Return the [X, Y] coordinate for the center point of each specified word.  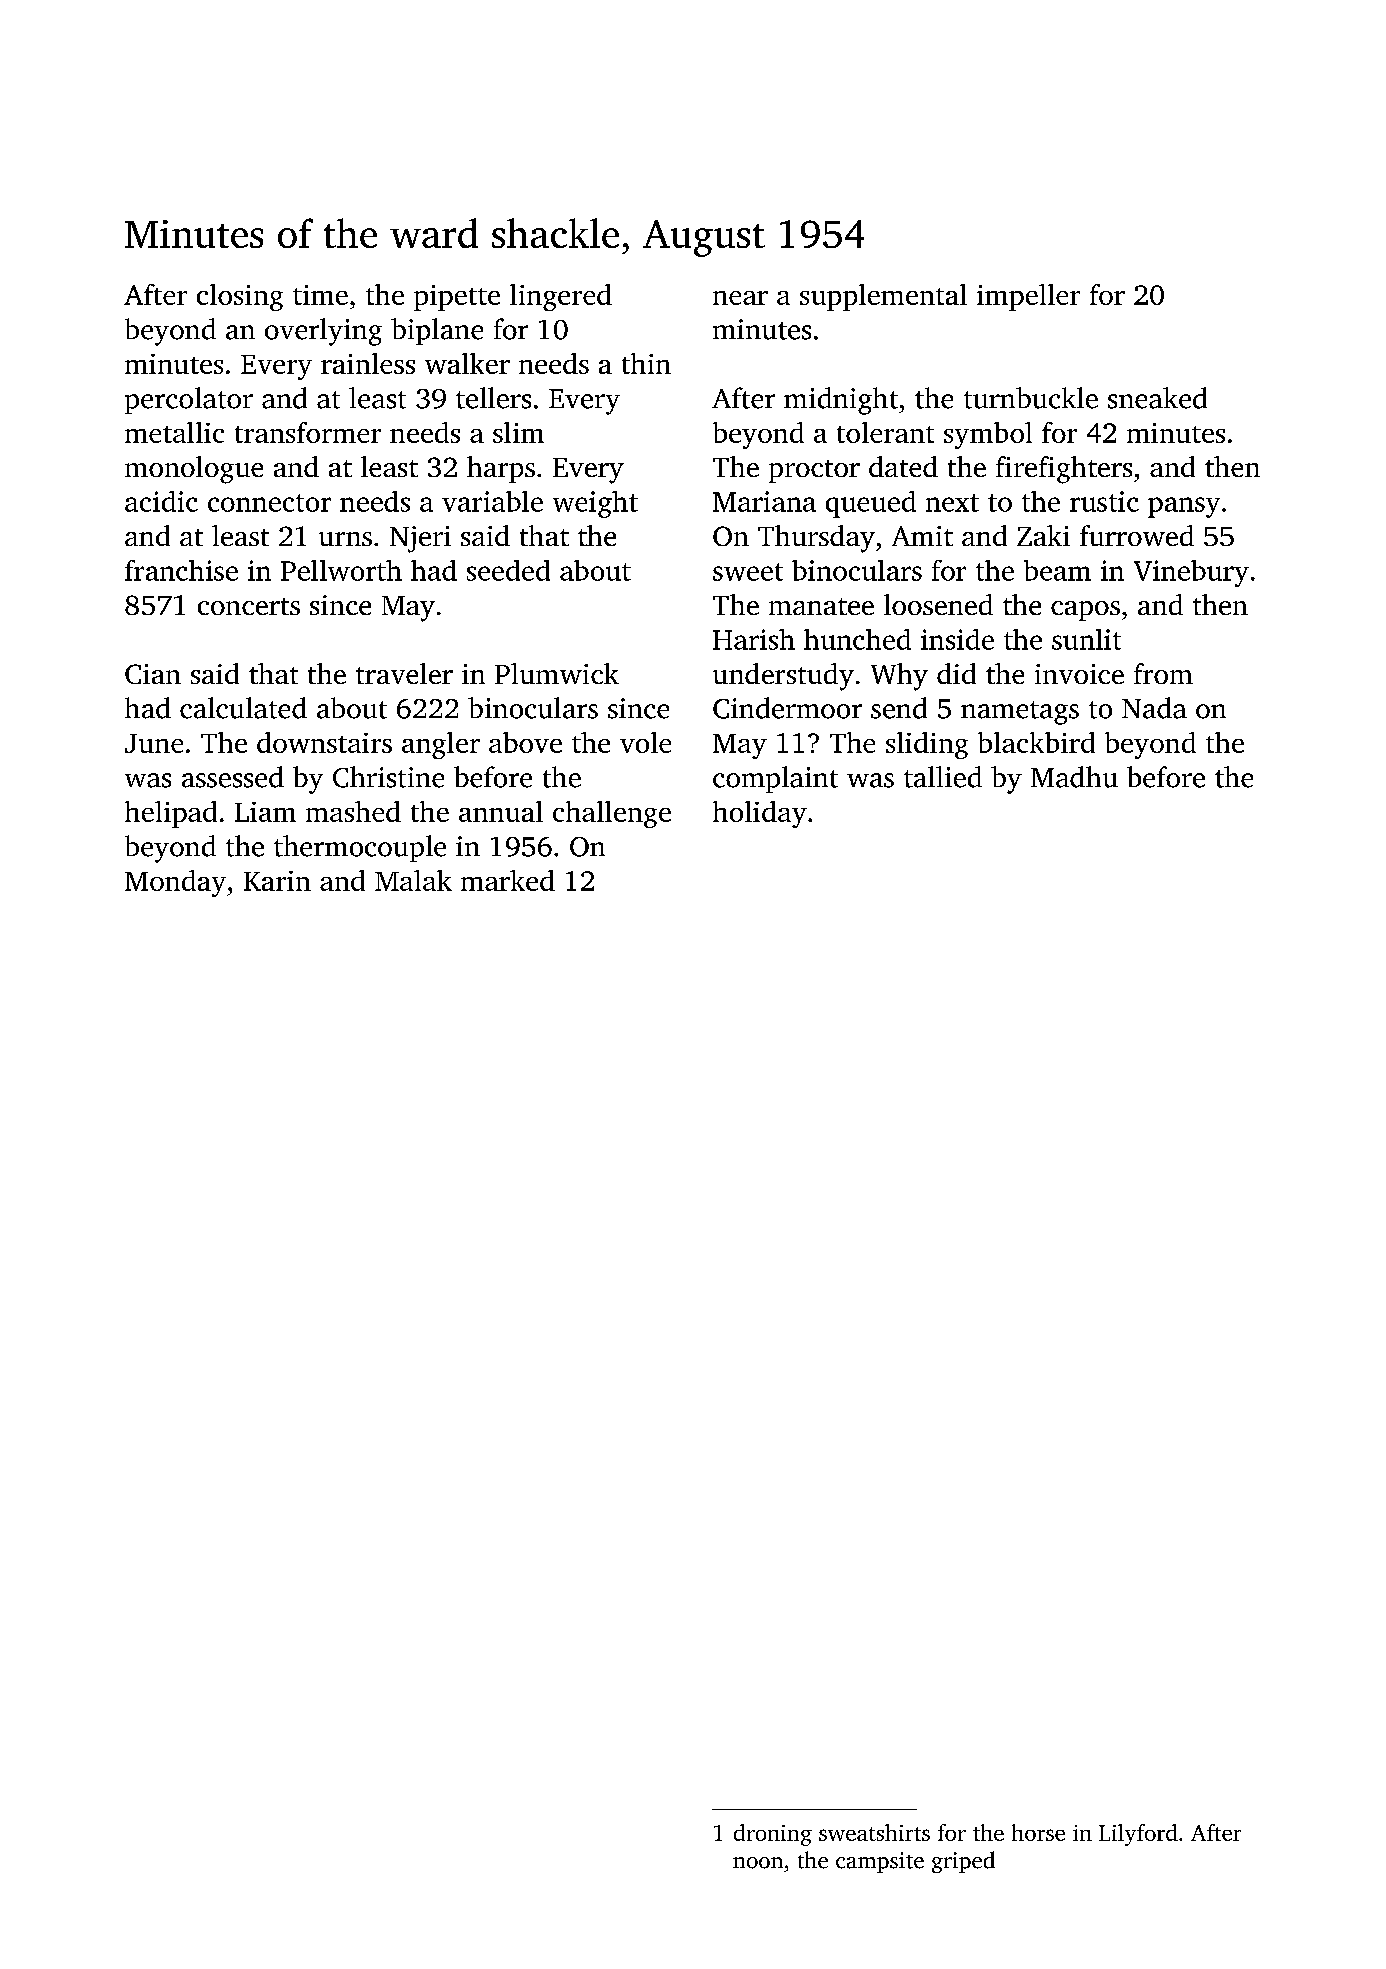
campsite [880, 1862]
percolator [189, 400]
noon [758, 1863]
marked [508, 880]
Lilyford [1138, 1835]
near [740, 298]
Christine [388, 777]
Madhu [1074, 777]
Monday [175, 883]
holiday [760, 814]
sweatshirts [874, 1832]
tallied [943, 777]
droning [773, 1835]
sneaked [1157, 398]
